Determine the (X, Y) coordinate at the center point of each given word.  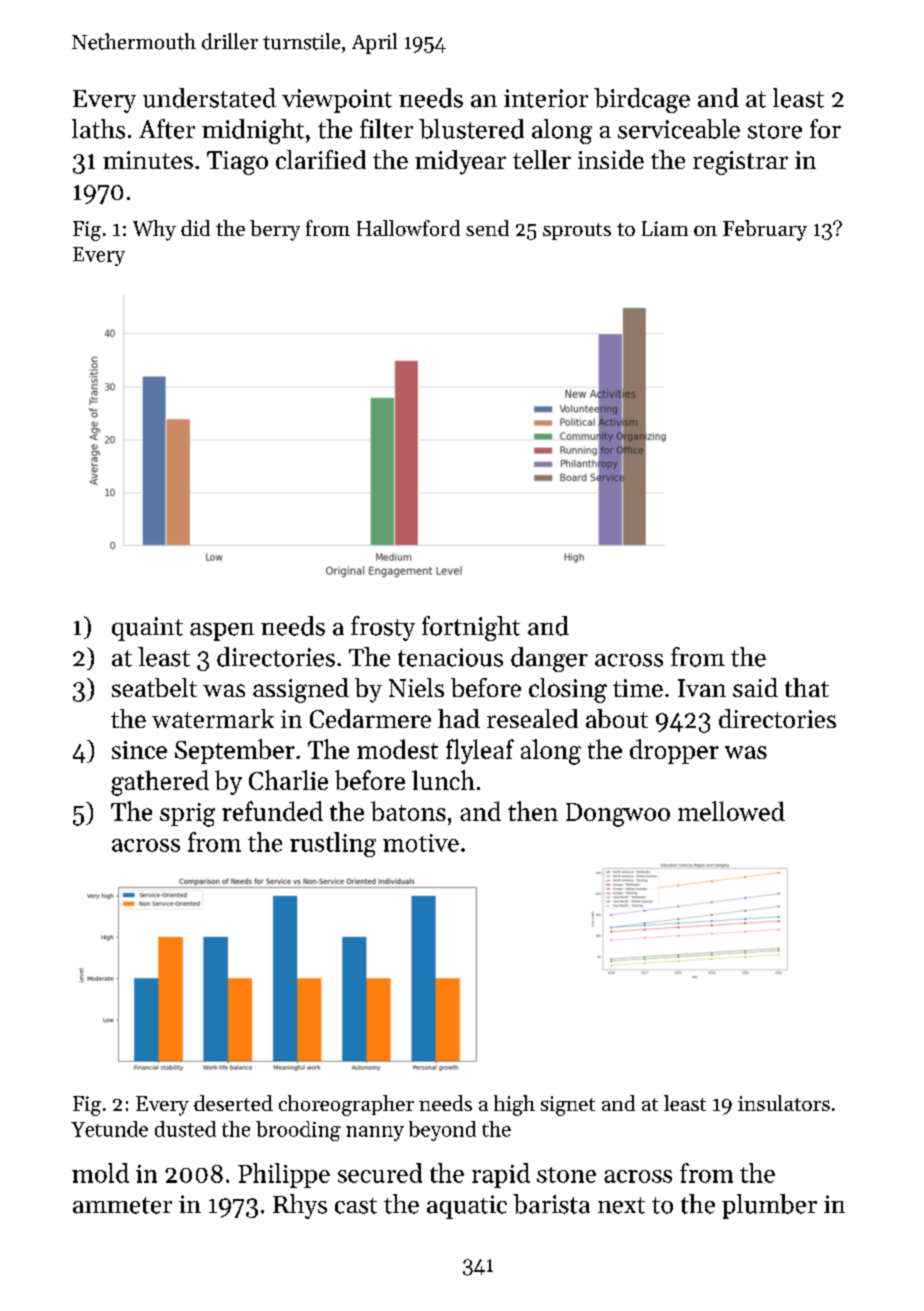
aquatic (467, 1207)
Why (154, 230)
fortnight (471, 628)
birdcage (642, 100)
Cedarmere (370, 718)
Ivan (702, 688)
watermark (213, 718)
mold (100, 1173)
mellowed (731, 811)
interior (546, 98)
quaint (147, 629)
